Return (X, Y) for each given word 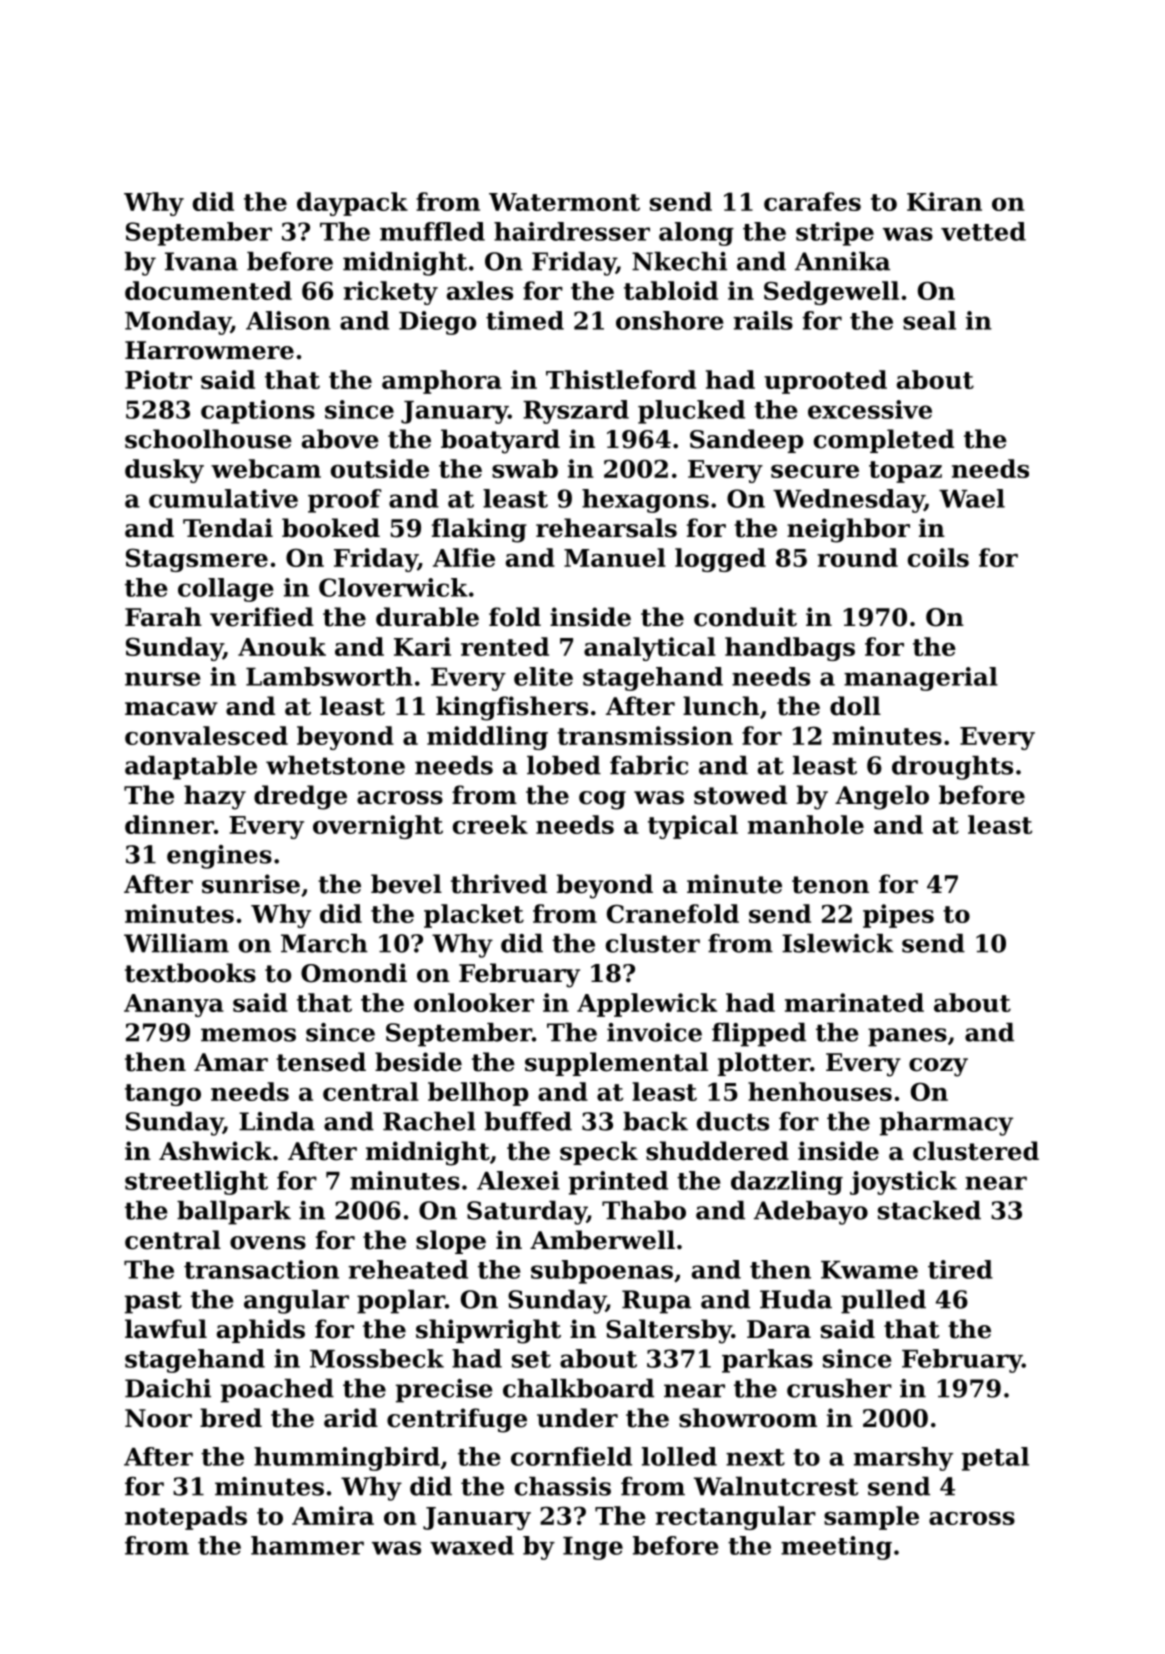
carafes (812, 201)
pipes (898, 916)
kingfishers (512, 708)
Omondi (354, 973)
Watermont (564, 202)
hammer (307, 1545)
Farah (163, 617)
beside (418, 1062)
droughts (952, 768)
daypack (352, 204)
